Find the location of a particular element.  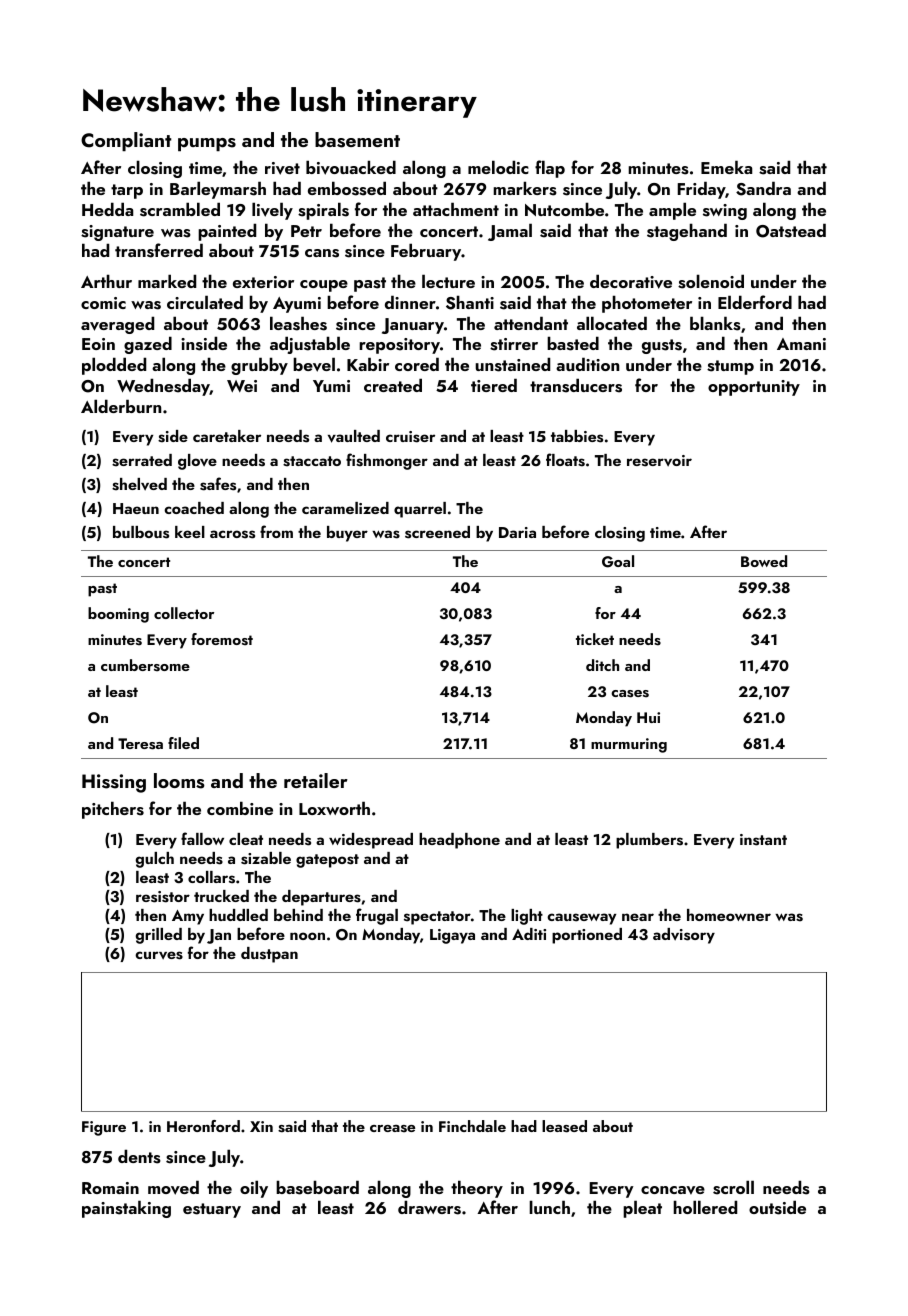

transferred is located at coordinates (159, 250).
